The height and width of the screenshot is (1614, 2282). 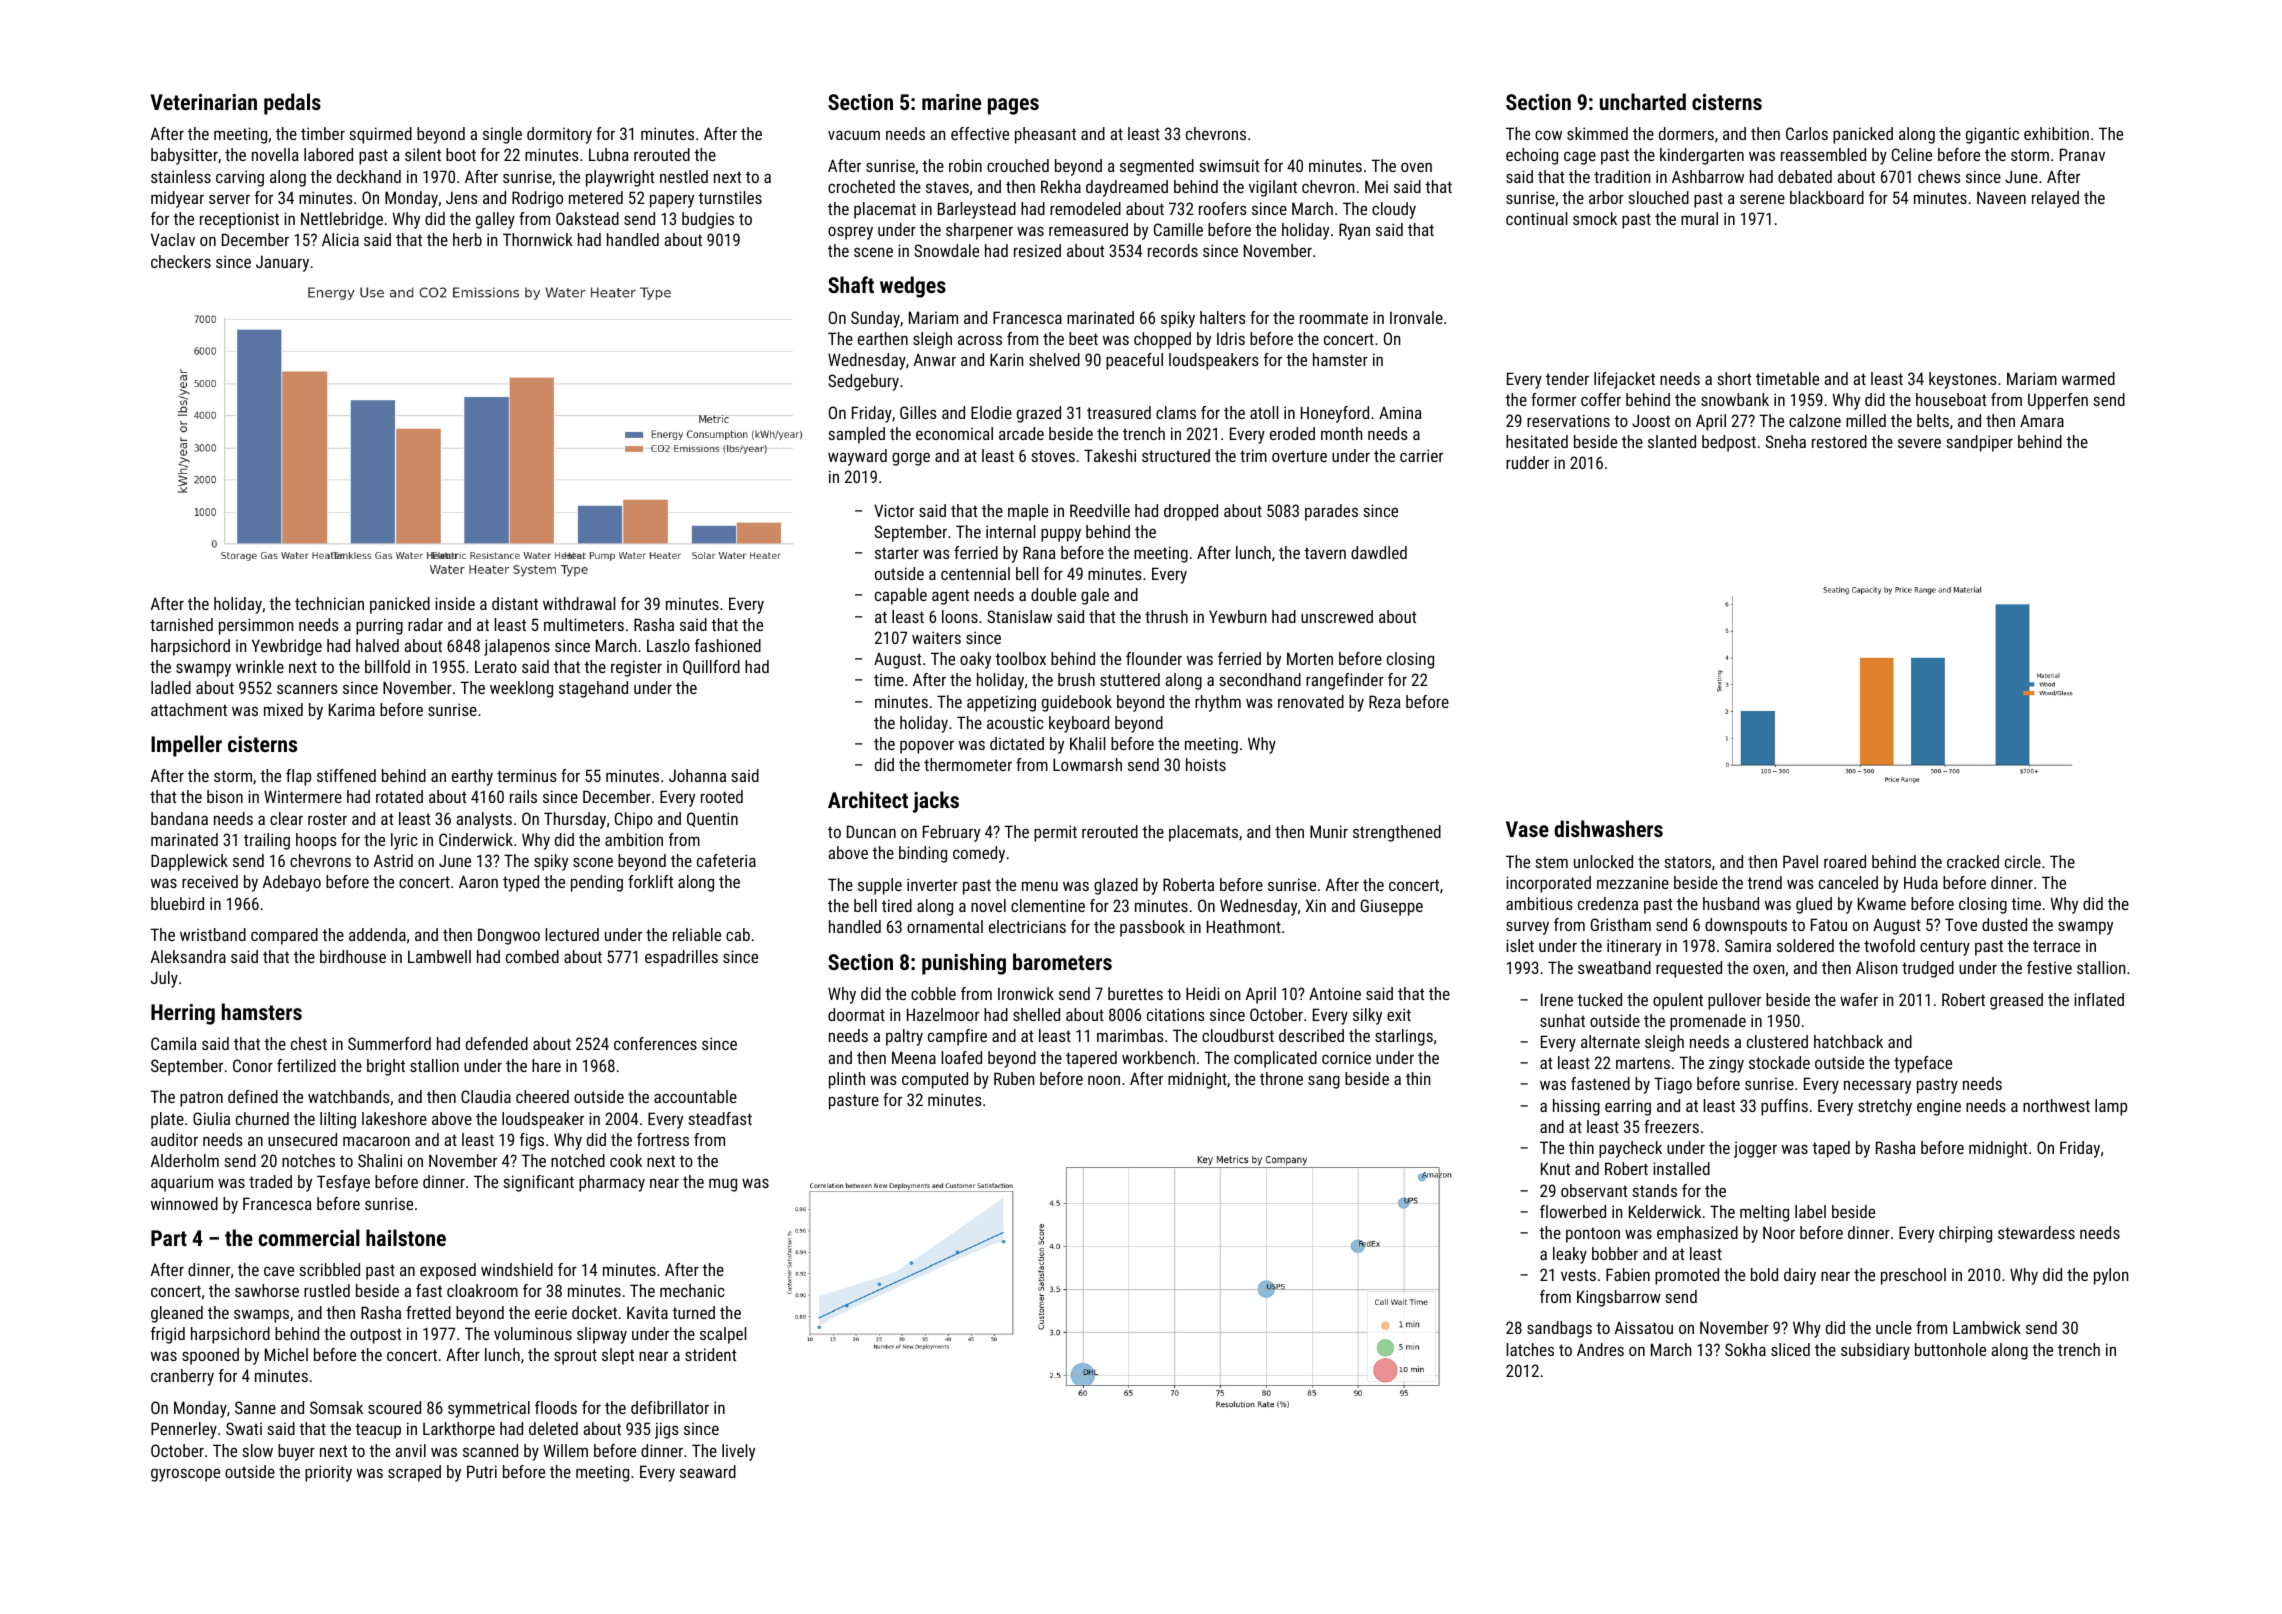 What do you see at coordinates (593, 689) in the screenshot?
I see `stagehand` at bounding box center [593, 689].
